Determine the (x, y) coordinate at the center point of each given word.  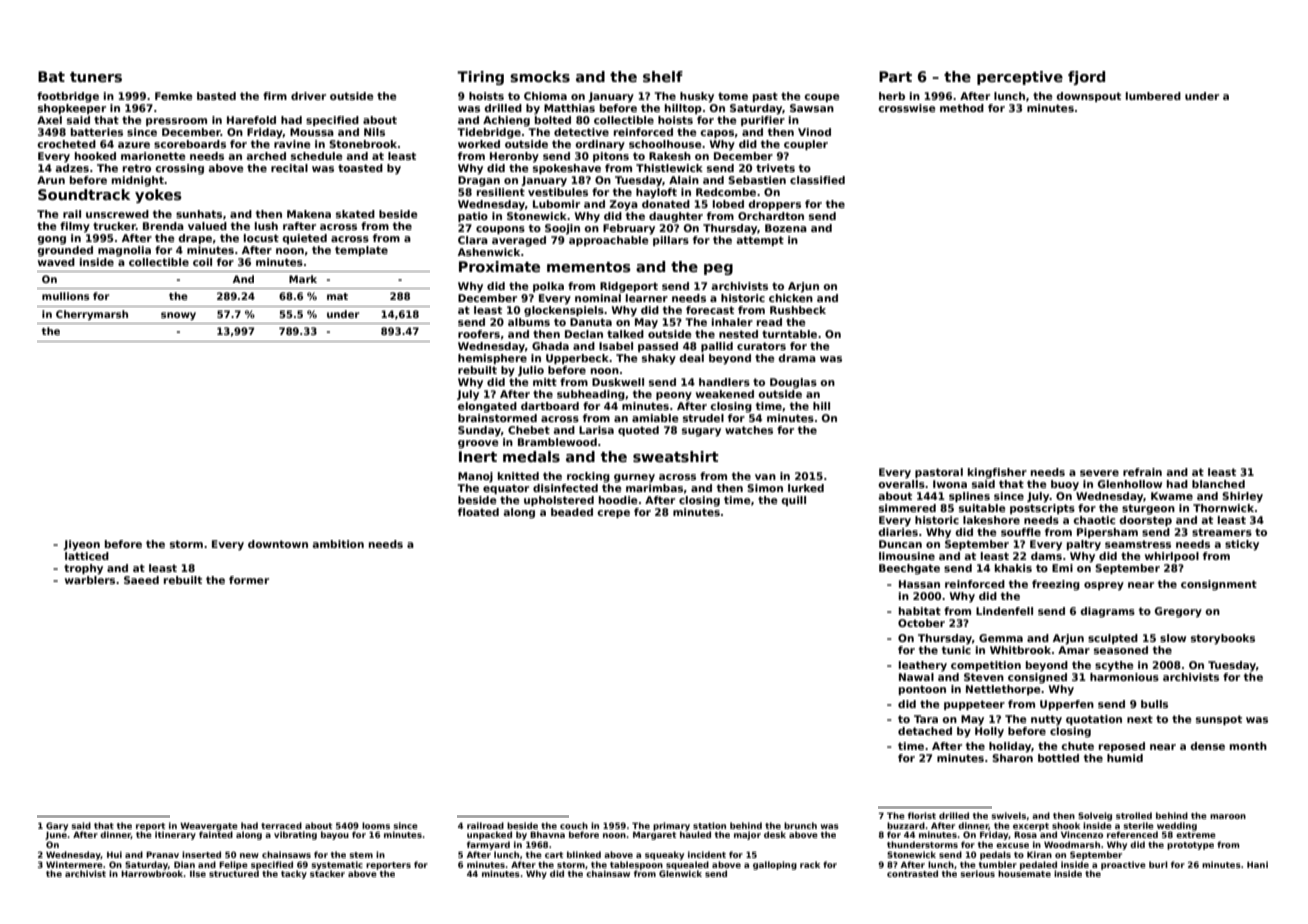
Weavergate (209, 827)
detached (925, 731)
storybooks (1223, 639)
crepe (613, 514)
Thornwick (1223, 508)
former (249, 580)
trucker (114, 226)
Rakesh (670, 156)
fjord (1086, 78)
